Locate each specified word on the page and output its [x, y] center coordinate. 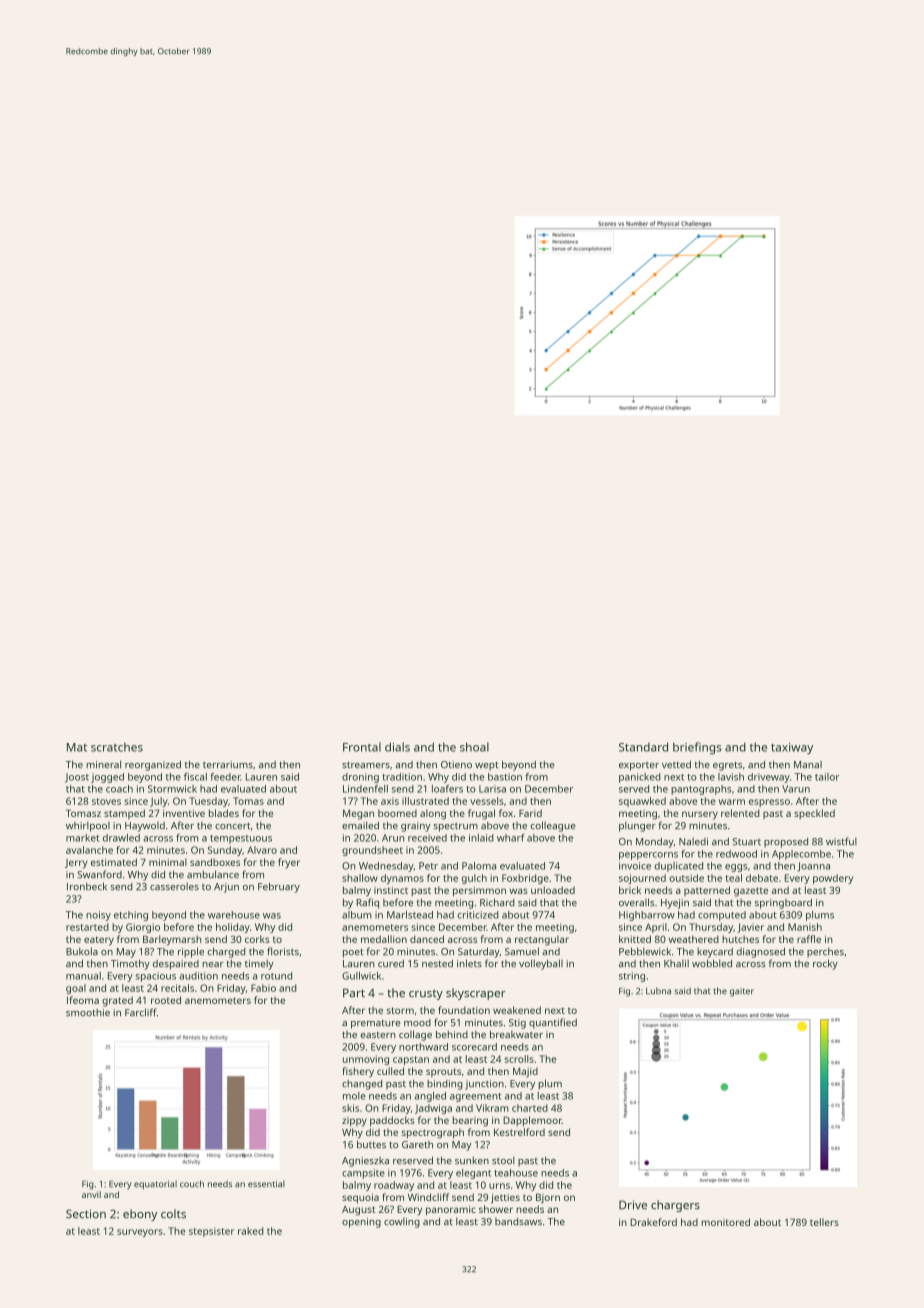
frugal [481, 814]
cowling [402, 1223]
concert [232, 826]
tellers [824, 1222]
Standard [643, 747]
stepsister [211, 1232]
